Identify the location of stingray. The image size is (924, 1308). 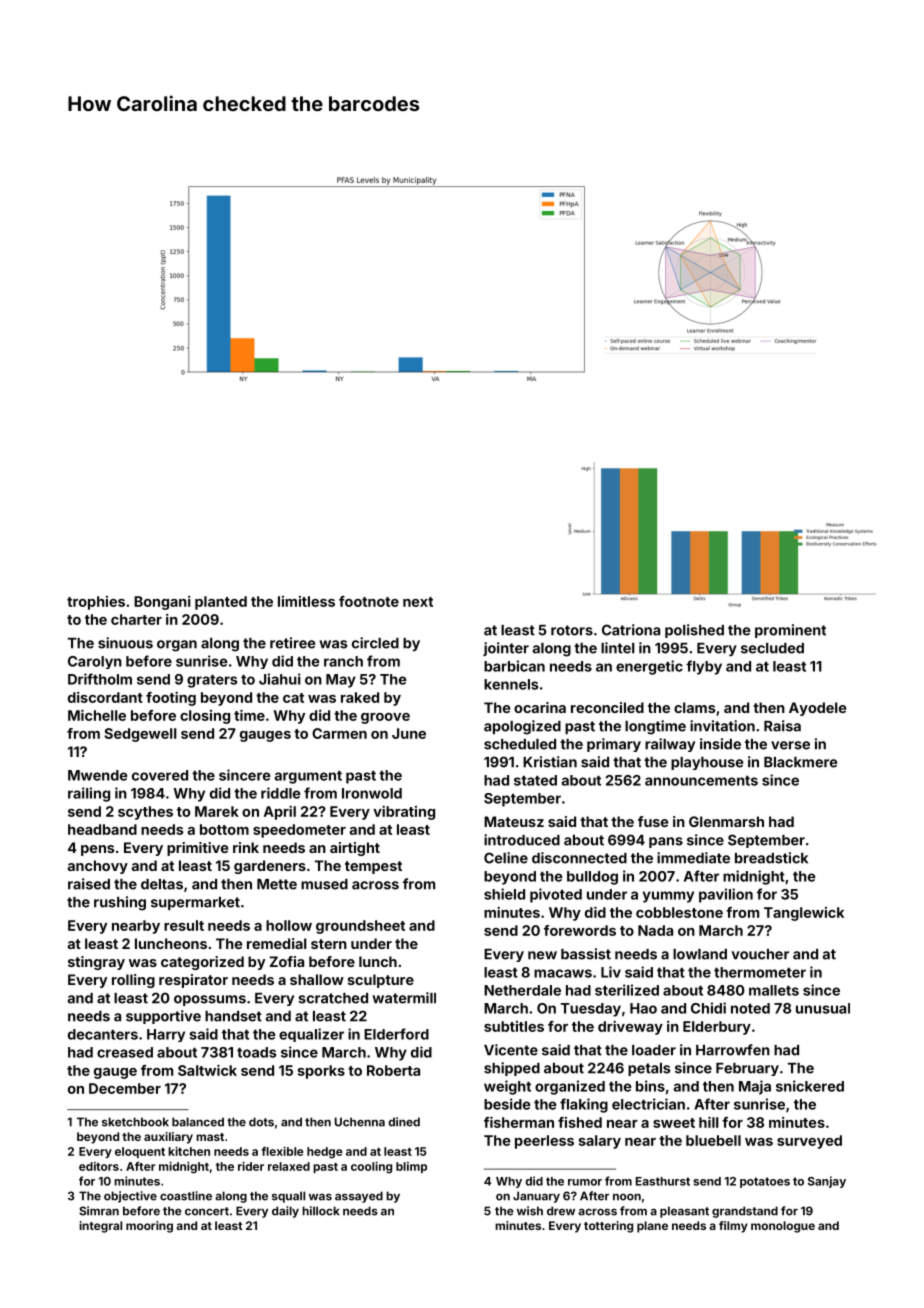
(96, 963).
